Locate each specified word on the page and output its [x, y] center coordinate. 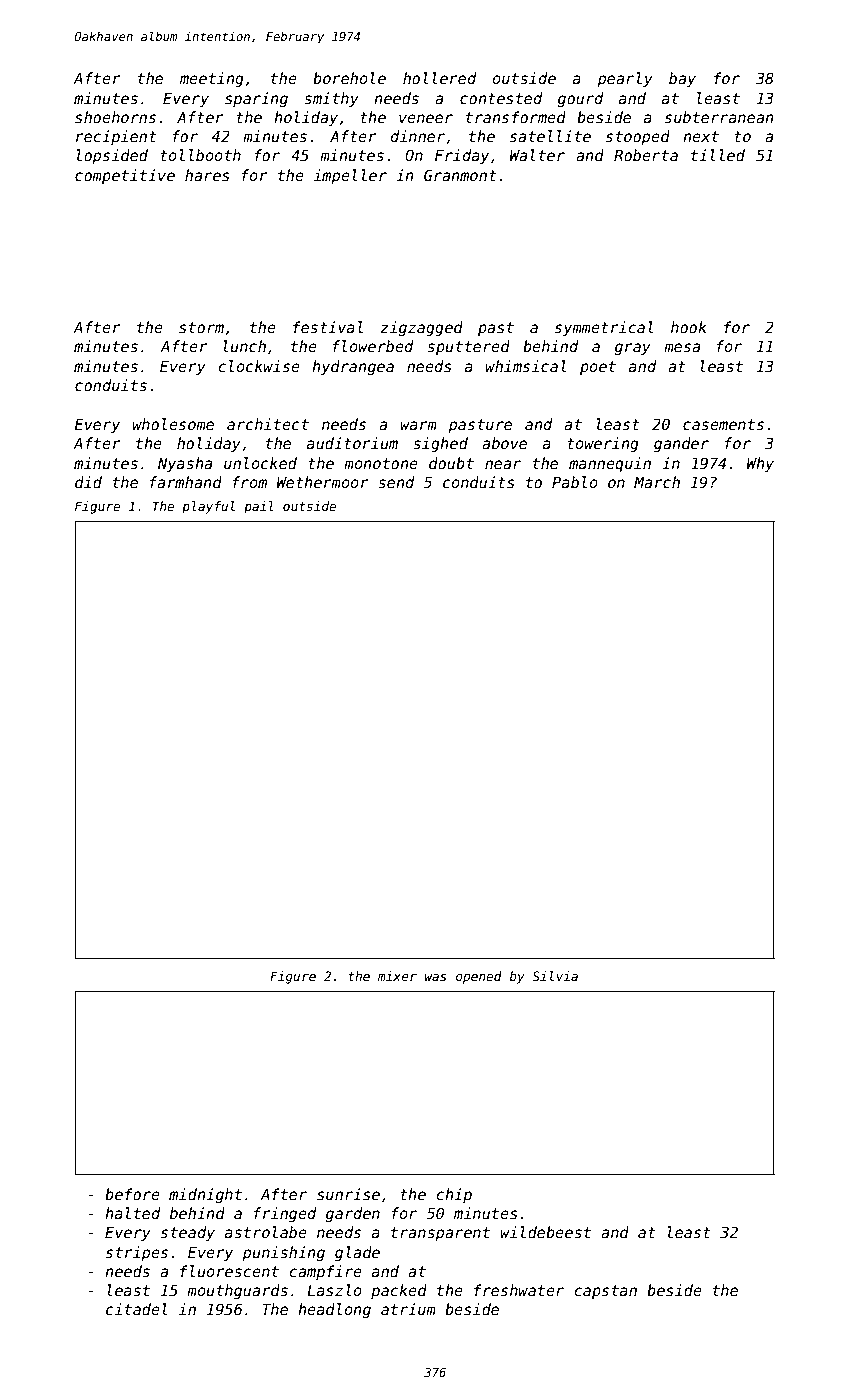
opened [479, 977]
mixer [397, 976]
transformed [516, 117]
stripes [137, 1253]
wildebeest [545, 1232]
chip [454, 1195]
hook [689, 327]
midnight [205, 1195]
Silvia [555, 976]
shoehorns [115, 117]
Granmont [460, 175]
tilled [718, 155]
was [436, 977]
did [88, 482]
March [657, 482]
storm [201, 327]
